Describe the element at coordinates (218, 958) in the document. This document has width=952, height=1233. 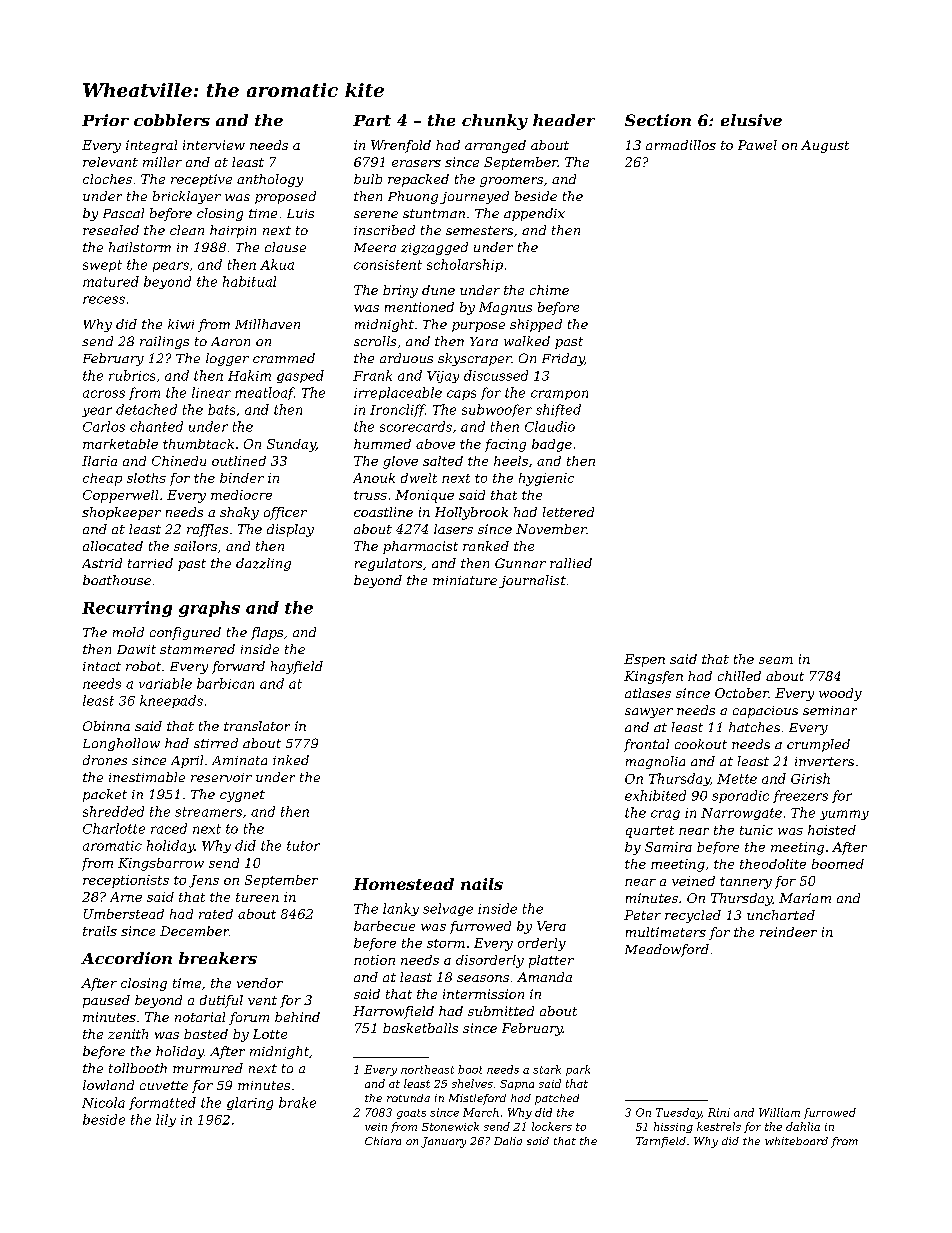
I see `breakers` at that location.
